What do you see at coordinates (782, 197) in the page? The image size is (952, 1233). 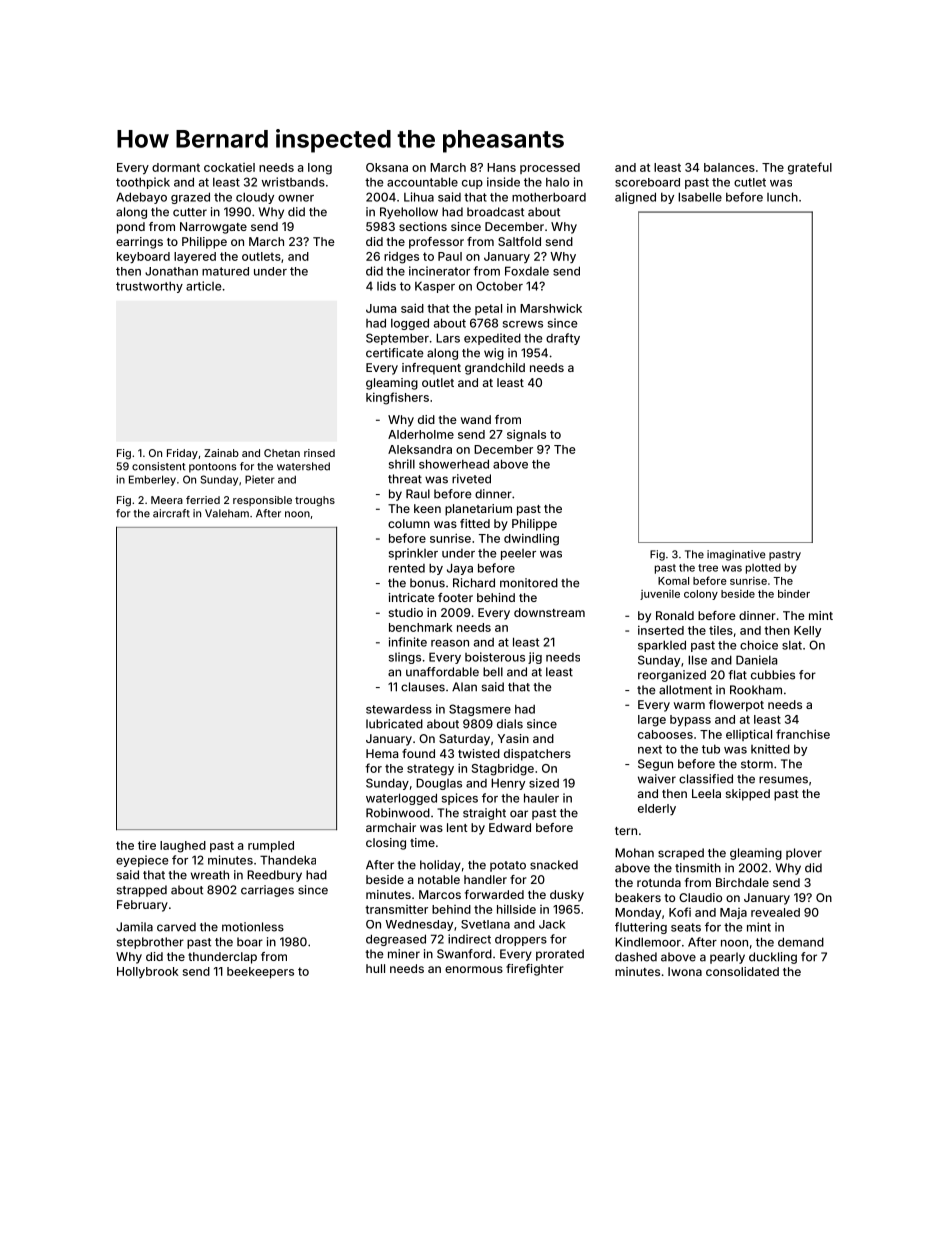 I see `lunch` at bounding box center [782, 197].
